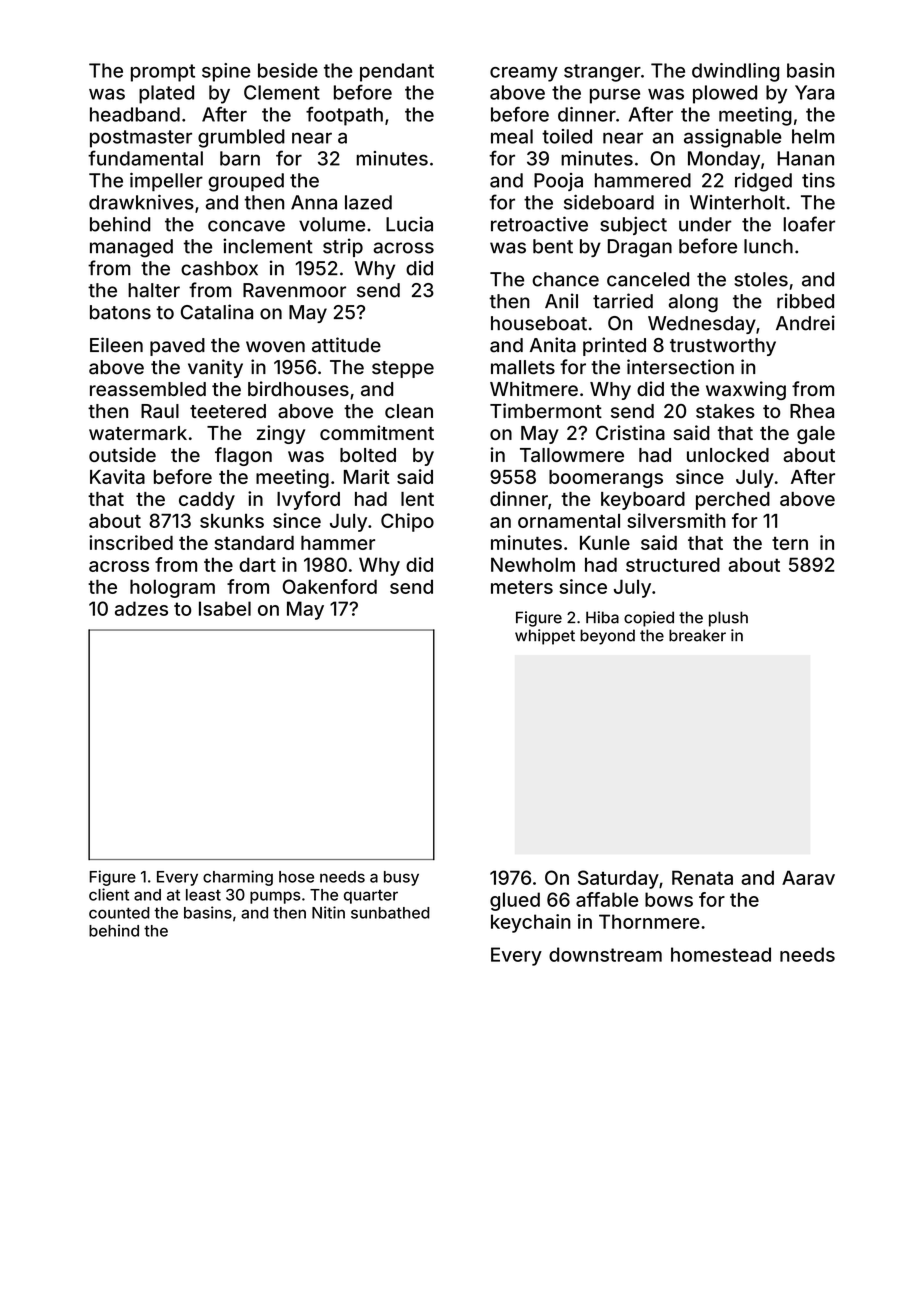 Image resolution: width=924 pixels, height=1311 pixels. Describe the element at coordinates (228, 411) in the screenshot. I see `teetered` at that location.
